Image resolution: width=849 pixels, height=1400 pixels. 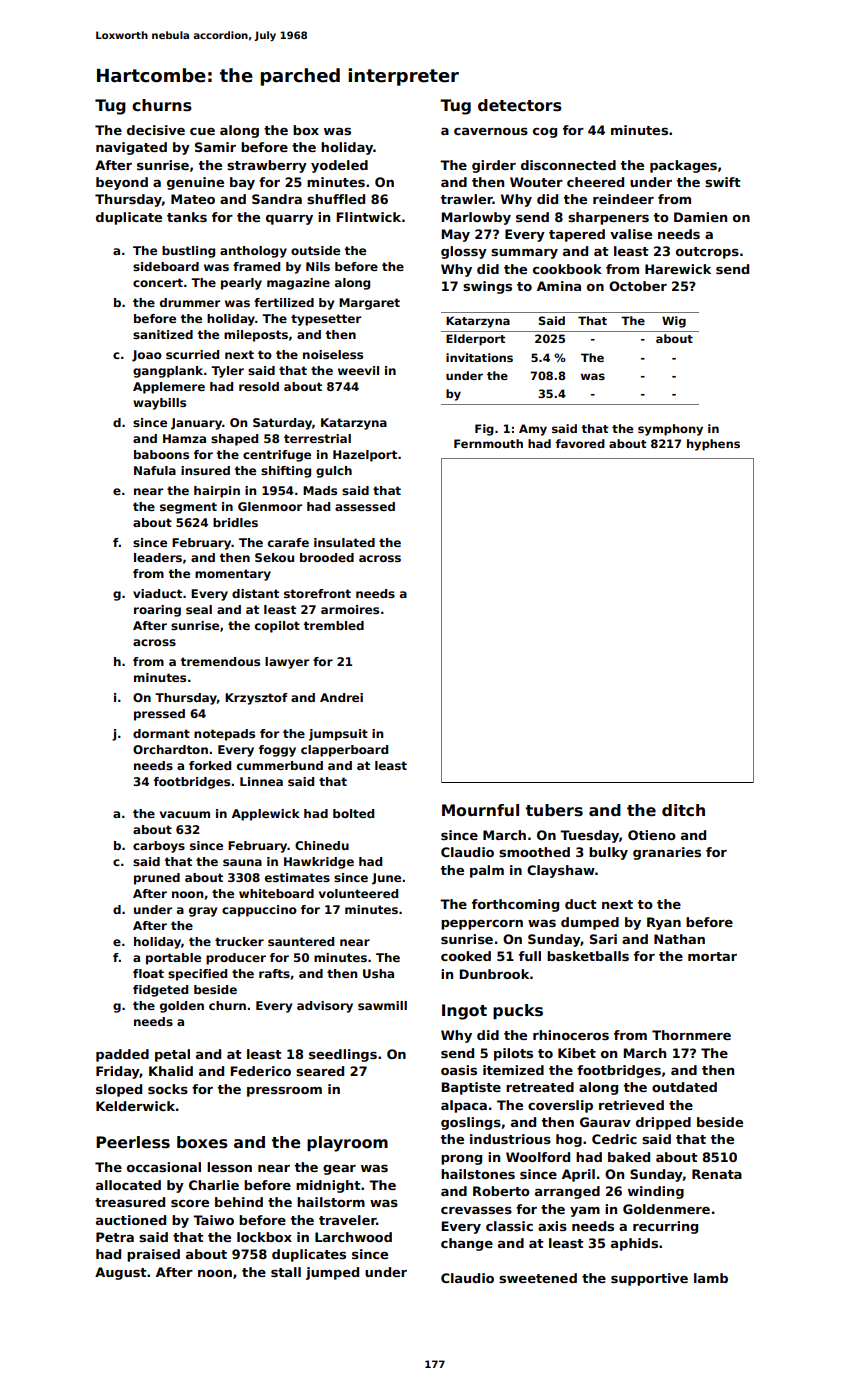 What do you see at coordinates (159, 847) in the screenshot?
I see `carboys` at bounding box center [159, 847].
